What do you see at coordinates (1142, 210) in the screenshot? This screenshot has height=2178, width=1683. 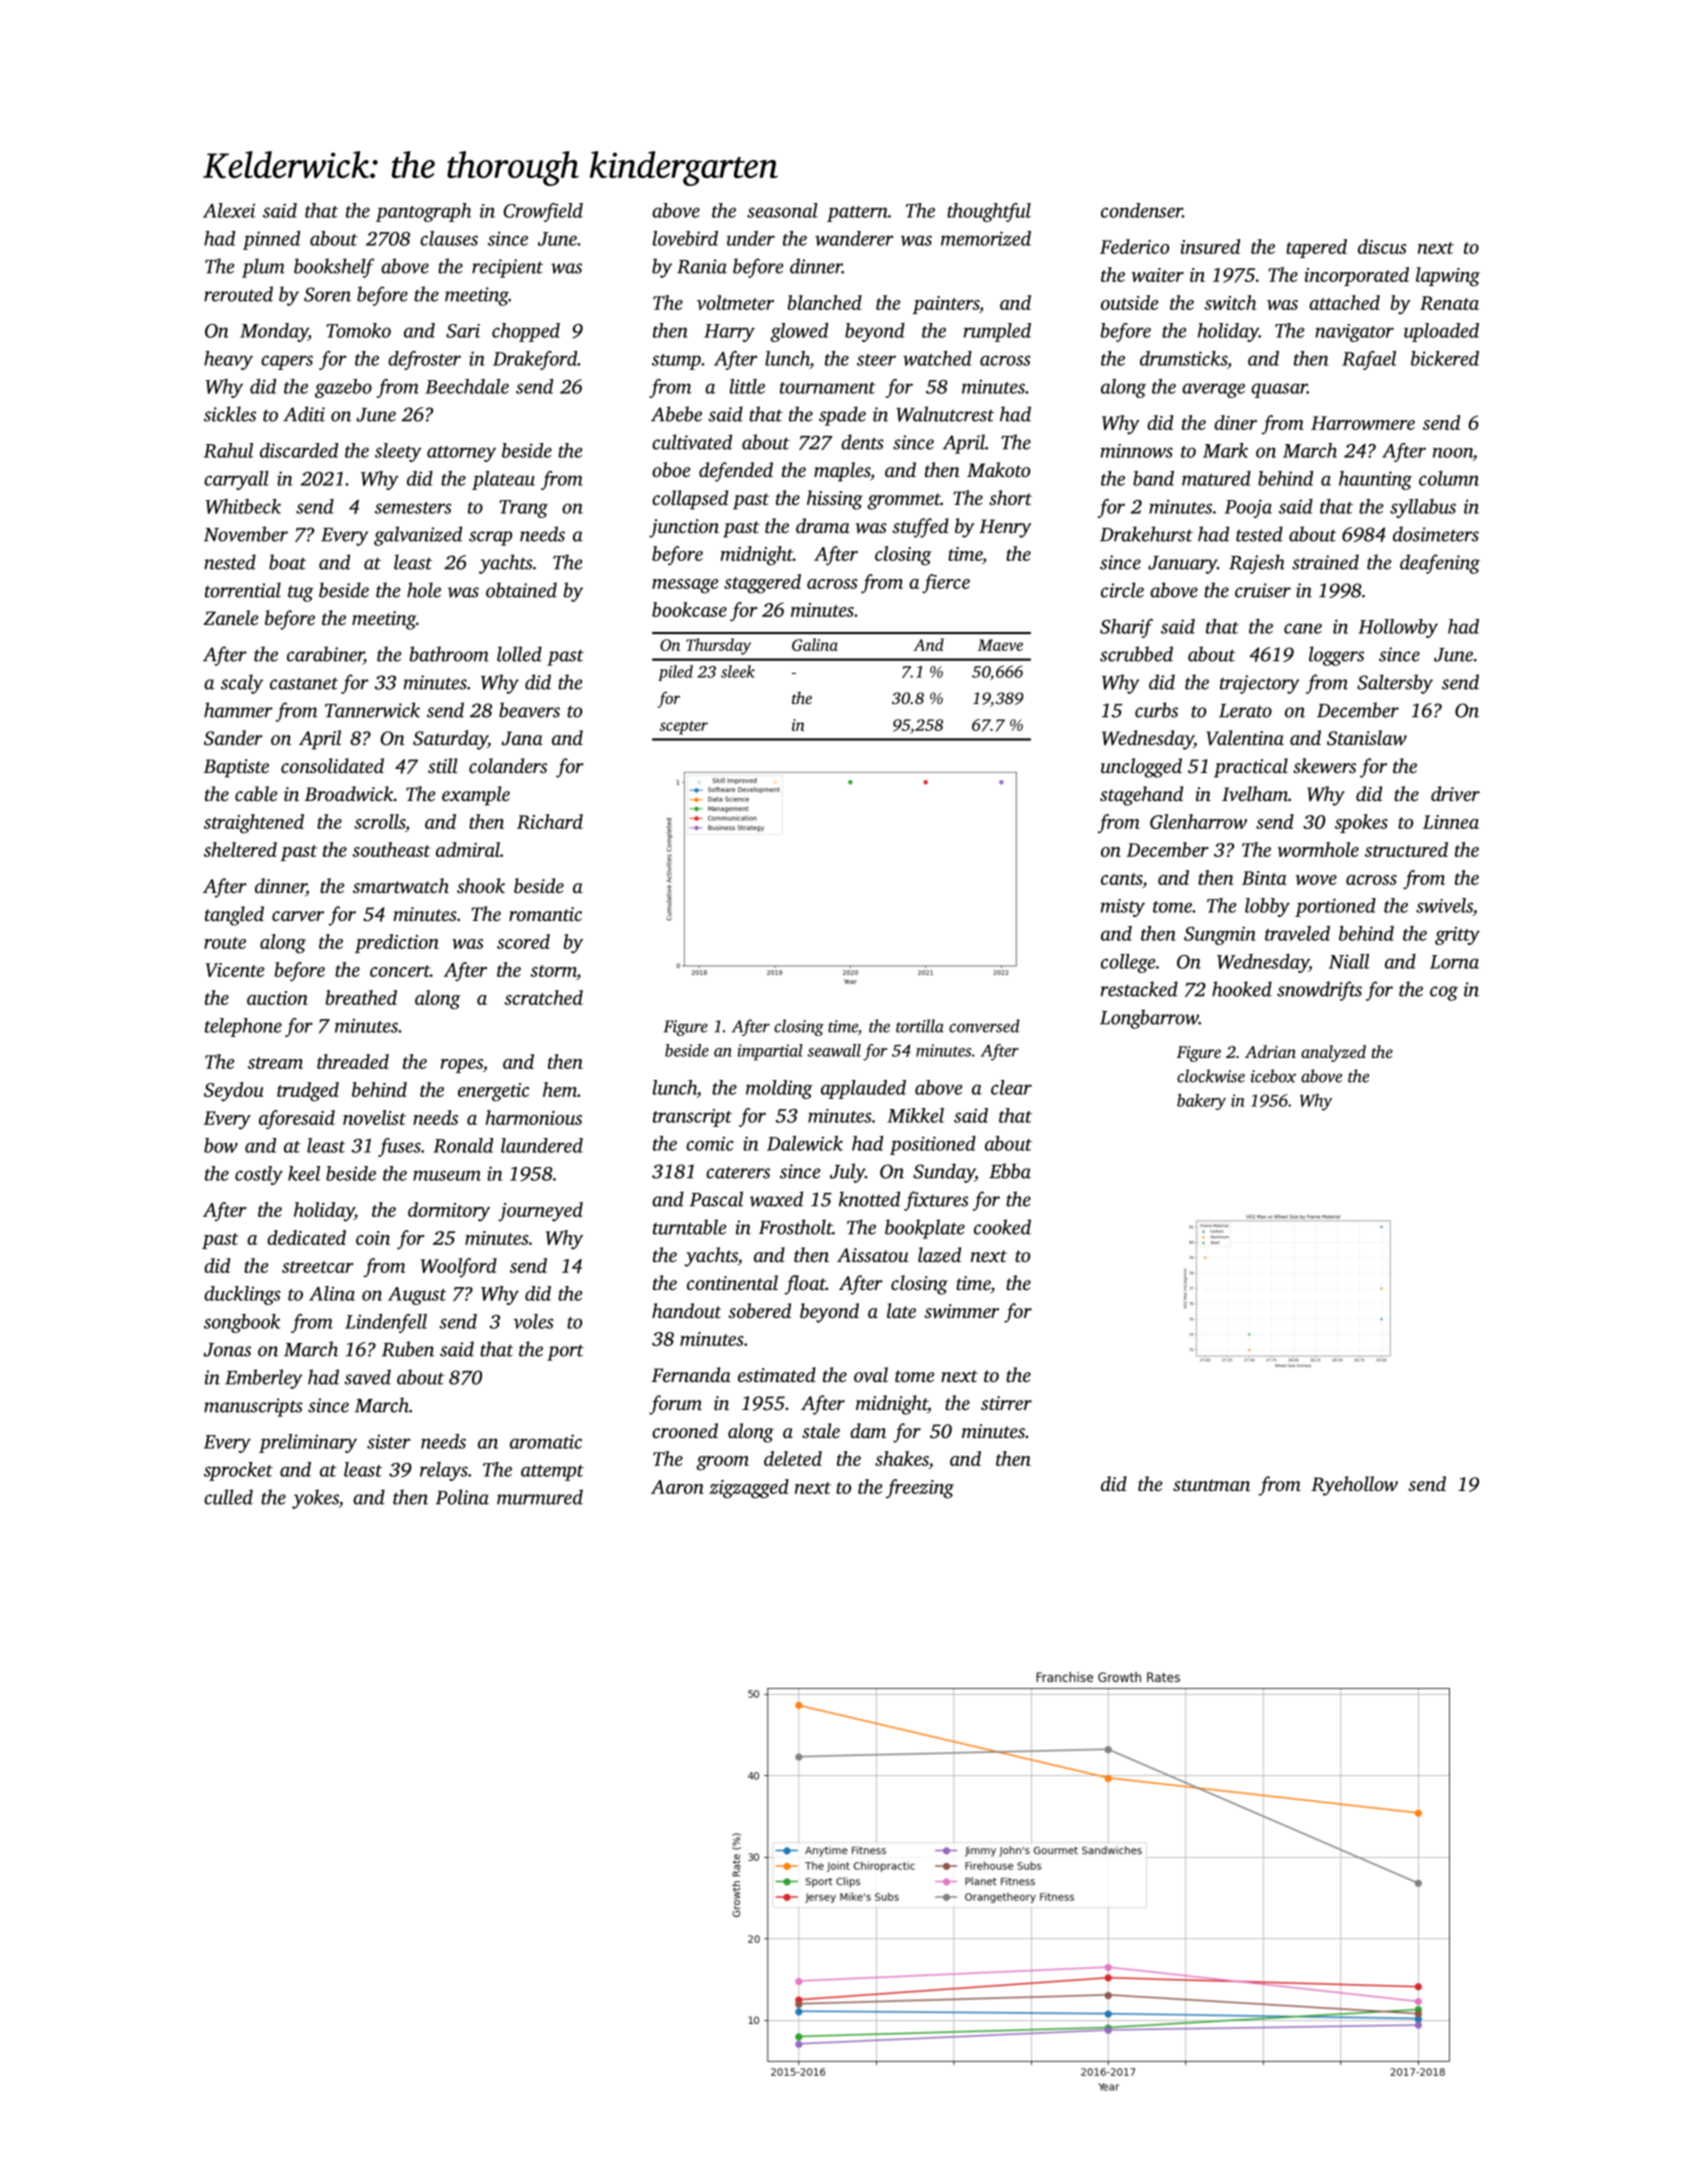 I see `condenser` at bounding box center [1142, 210].
